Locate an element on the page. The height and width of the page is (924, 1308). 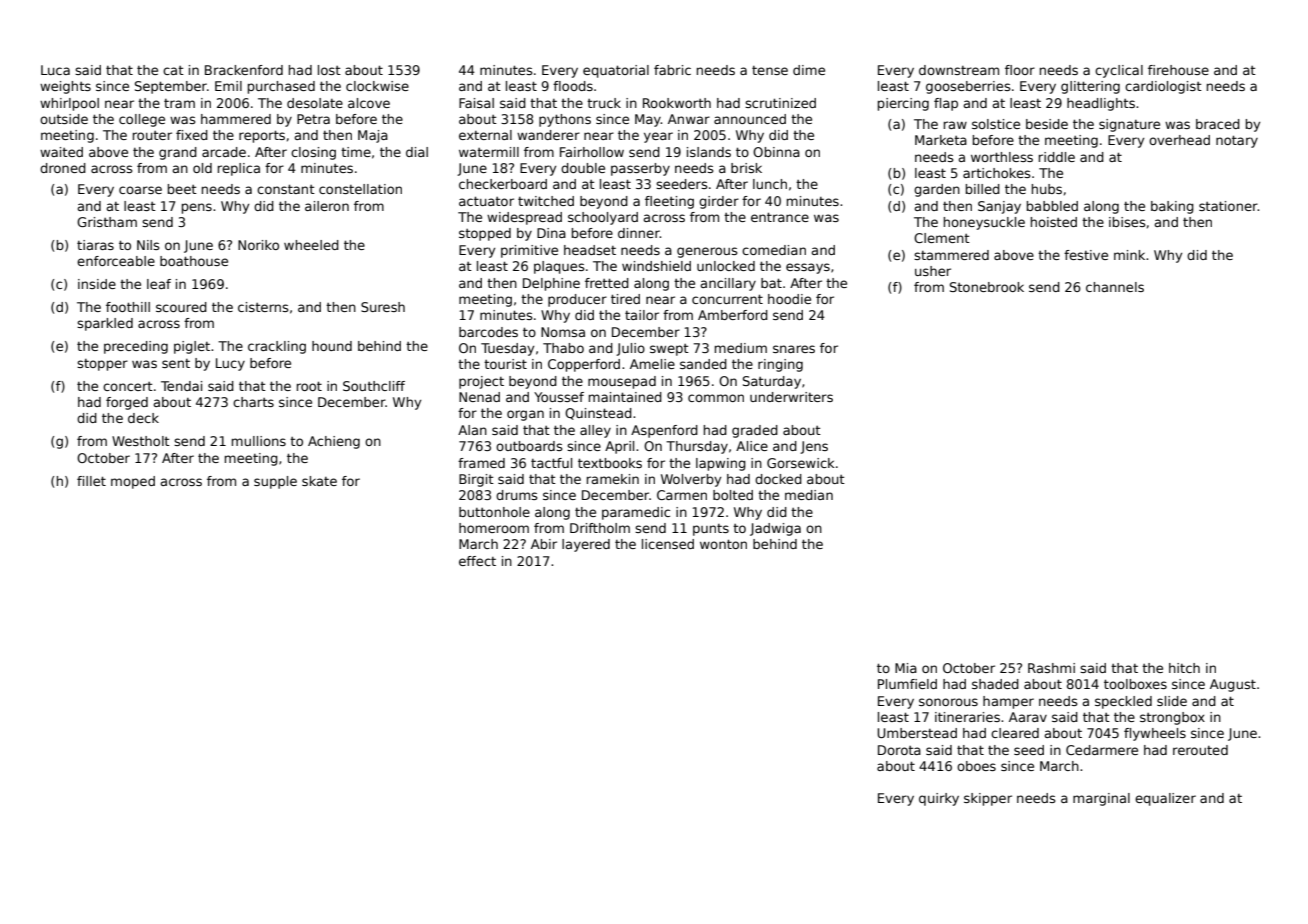
lost is located at coordinates (329, 70).
